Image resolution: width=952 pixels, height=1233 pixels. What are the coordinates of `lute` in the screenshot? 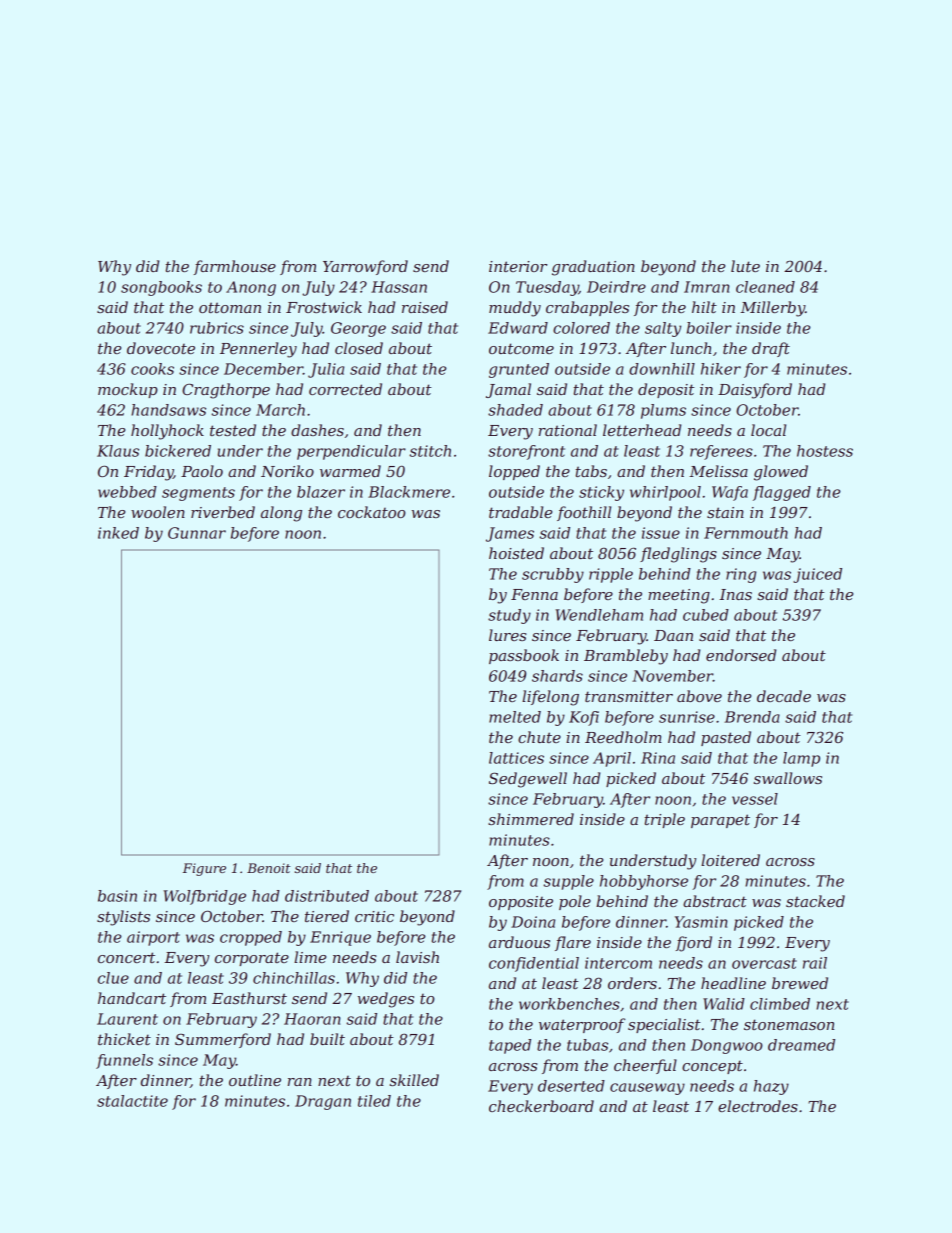 It's located at (745, 266).
